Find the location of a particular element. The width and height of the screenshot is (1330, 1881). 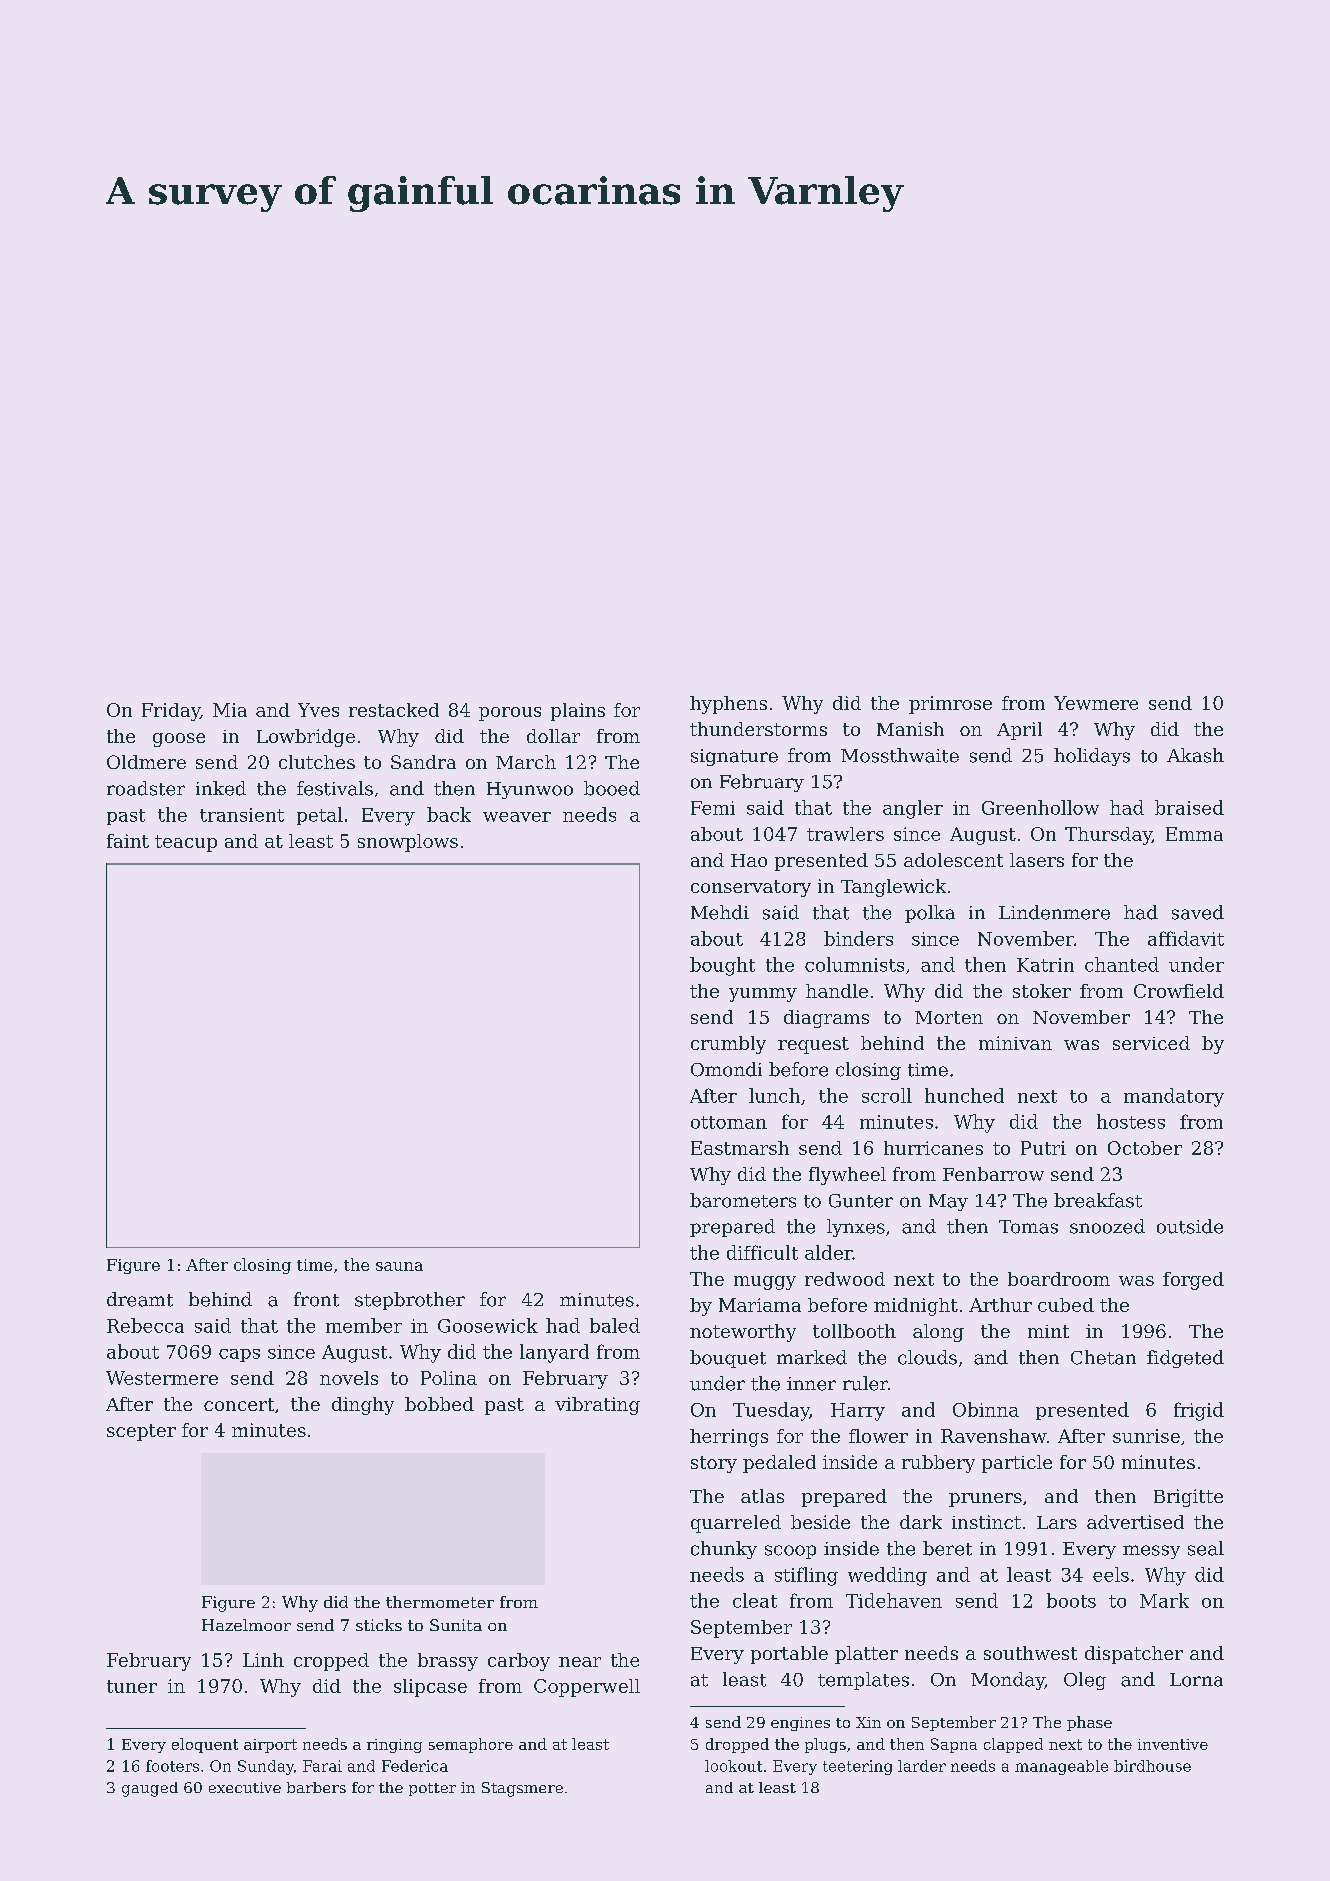

porous is located at coordinates (510, 714).
